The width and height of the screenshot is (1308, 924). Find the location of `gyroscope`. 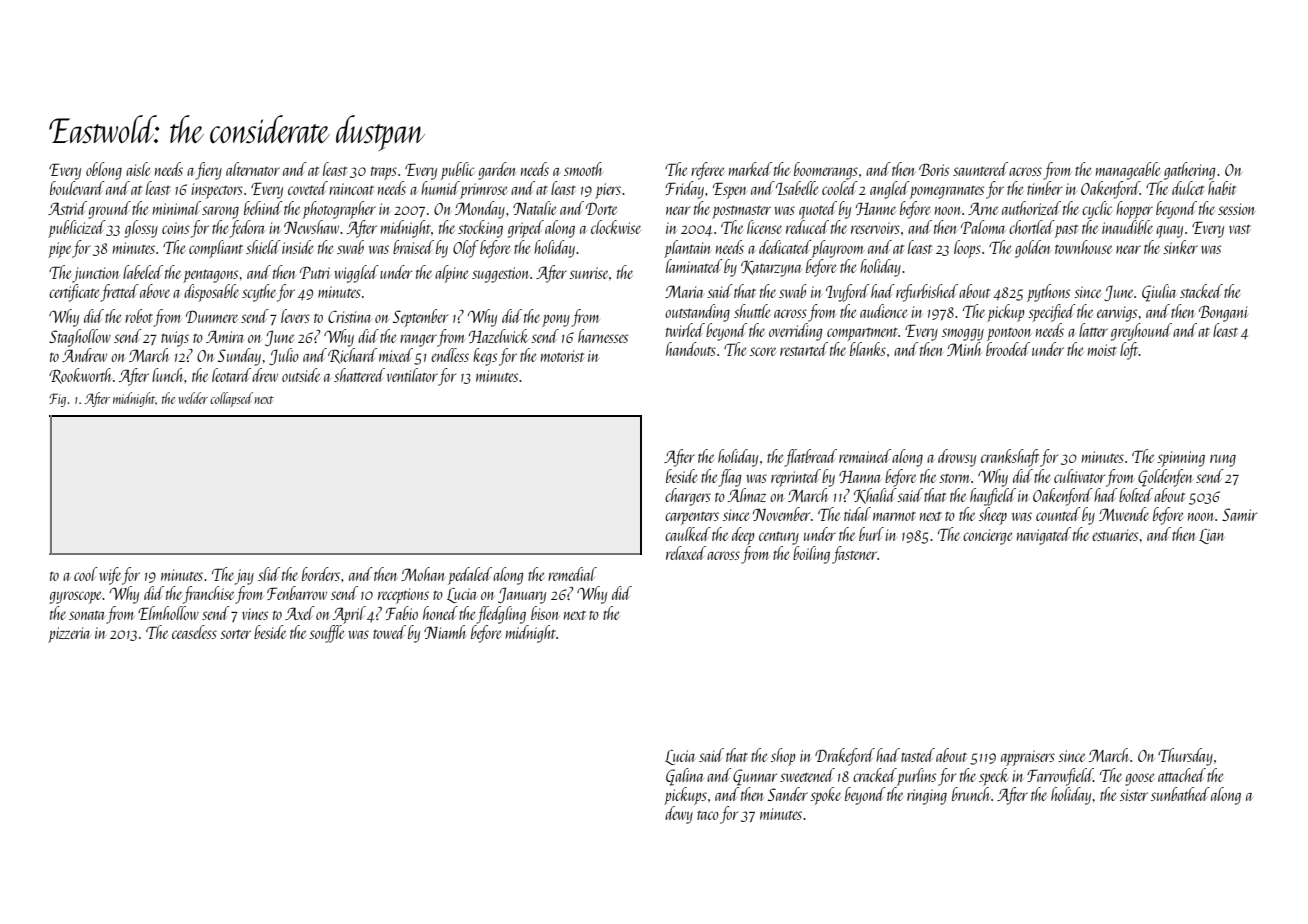

gyroscope is located at coordinates (76, 597).
